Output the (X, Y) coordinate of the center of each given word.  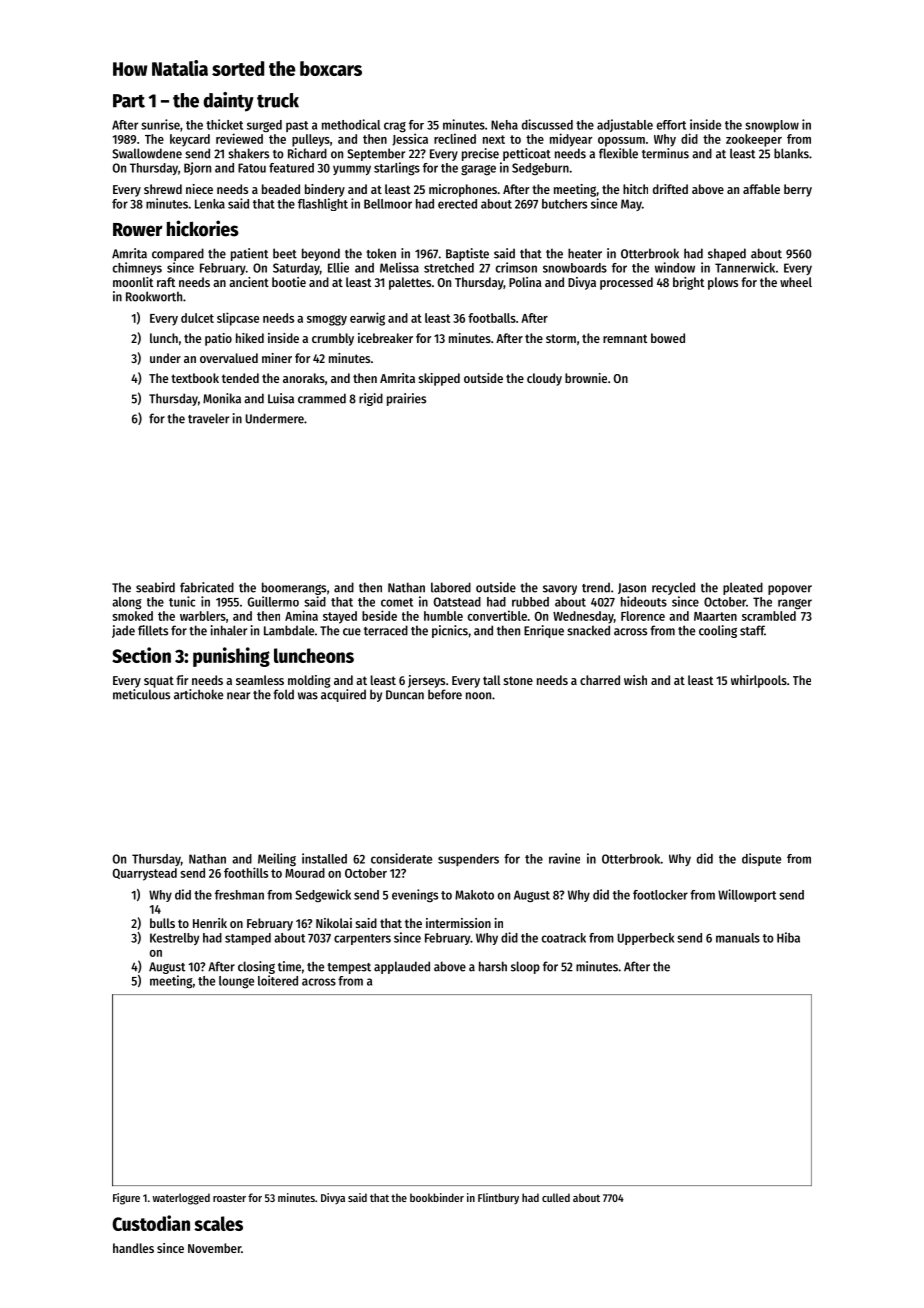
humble (443, 616)
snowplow (772, 126)
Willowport (747, 895)
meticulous (141, 694)
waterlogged (181, 1199)
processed (626, 283)
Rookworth (154, 296)
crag (395, 127)
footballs (492, 318)
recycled (673, 588)
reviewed (239, 138)
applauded (402, 967)
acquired (343, 695)
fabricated (207, 587)
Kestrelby (174, 939)
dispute (761, 859)
